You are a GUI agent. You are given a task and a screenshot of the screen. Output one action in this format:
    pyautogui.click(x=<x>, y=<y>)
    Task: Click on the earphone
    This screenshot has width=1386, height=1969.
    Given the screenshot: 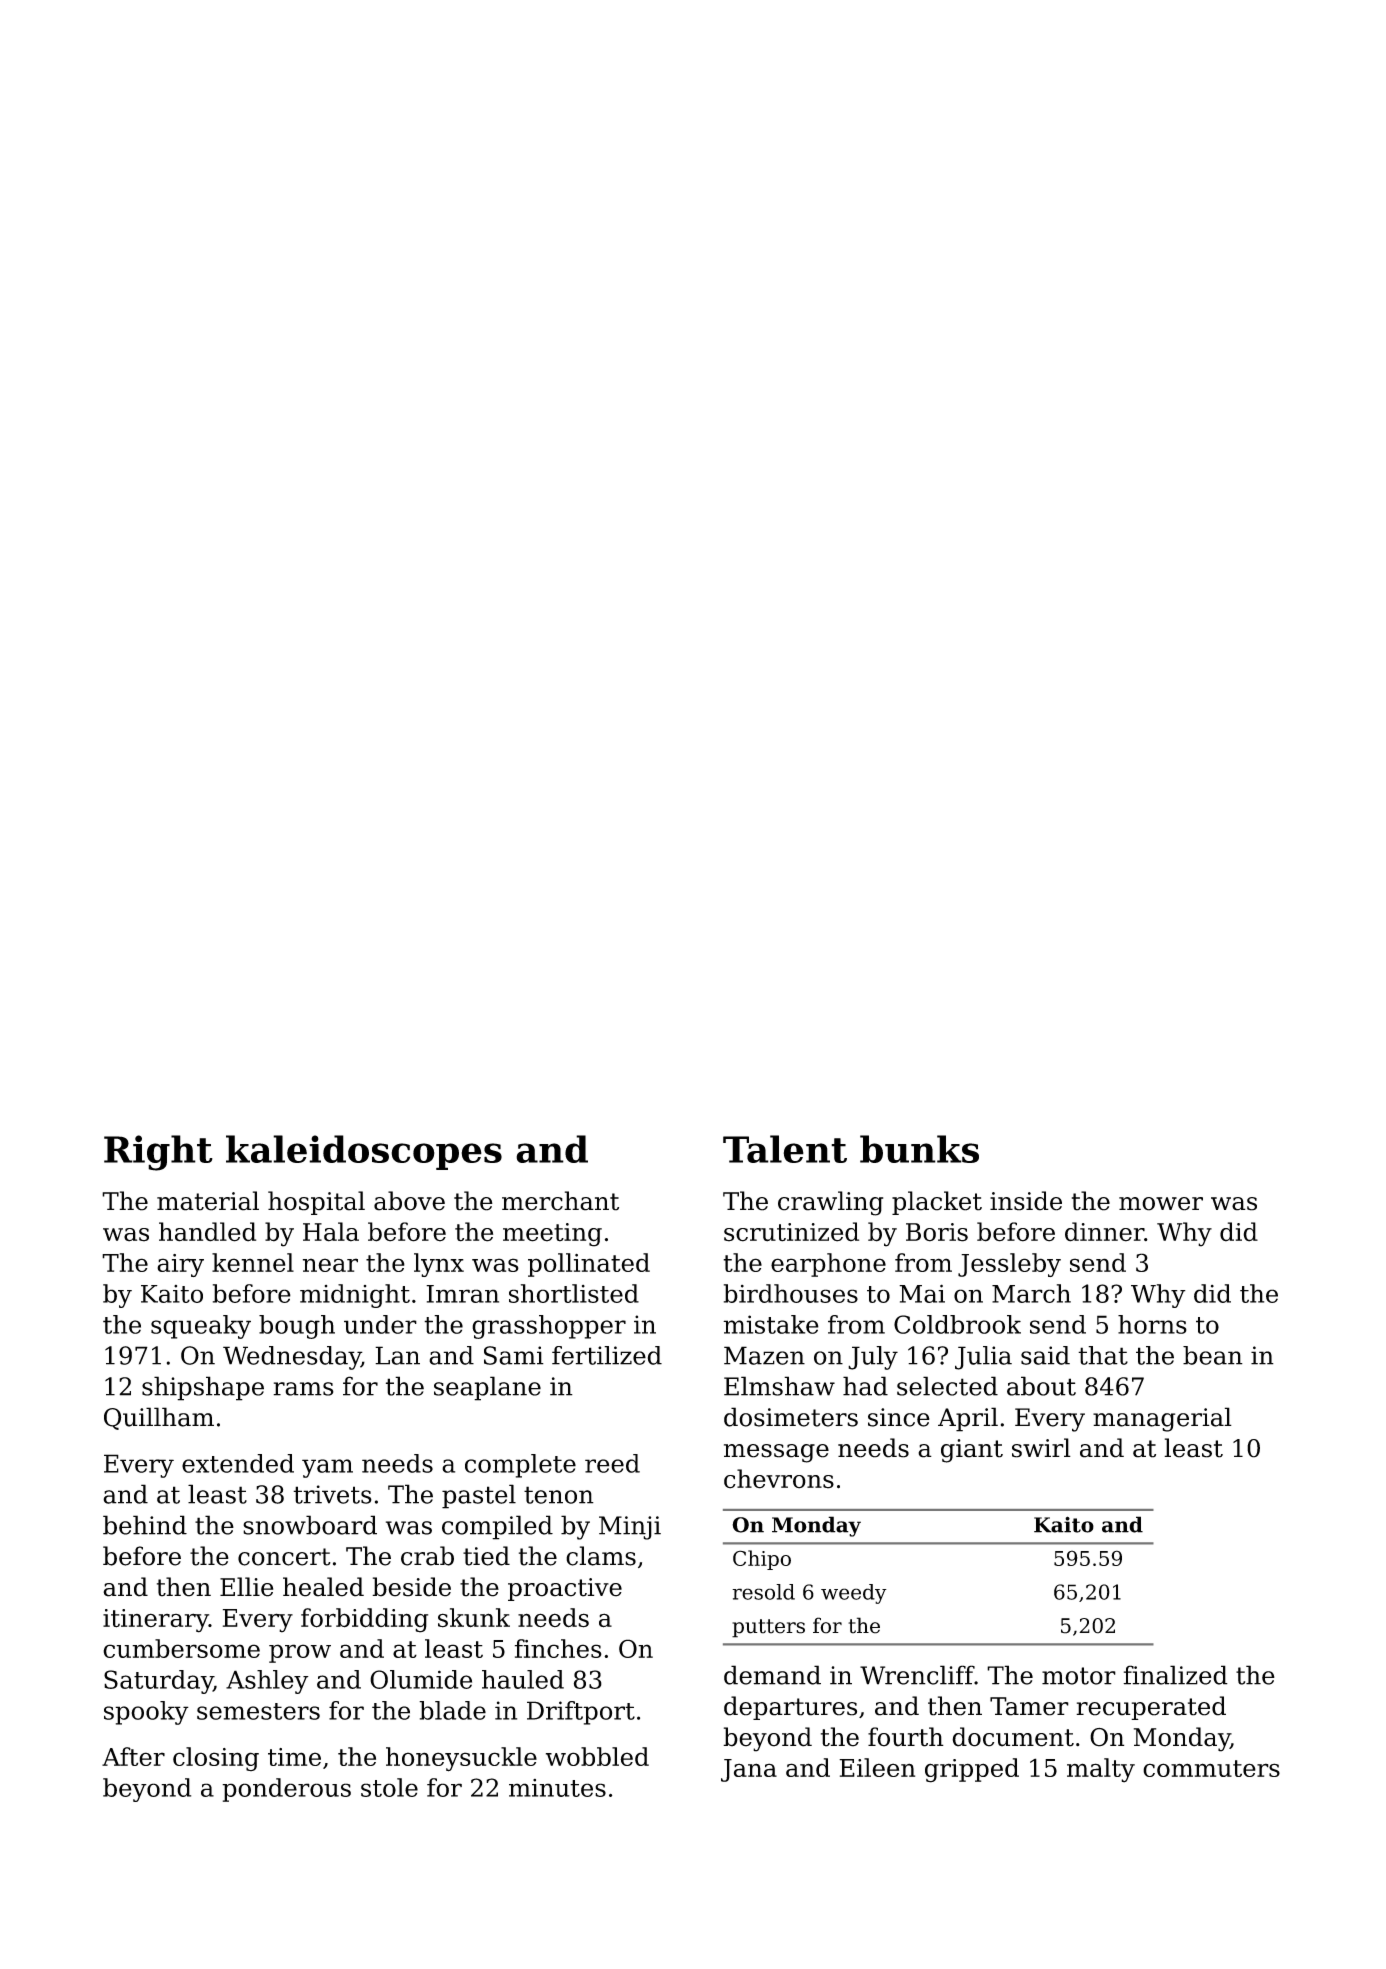 What is the action you would take?
    pyautogui.click(x=828, y=1265)
